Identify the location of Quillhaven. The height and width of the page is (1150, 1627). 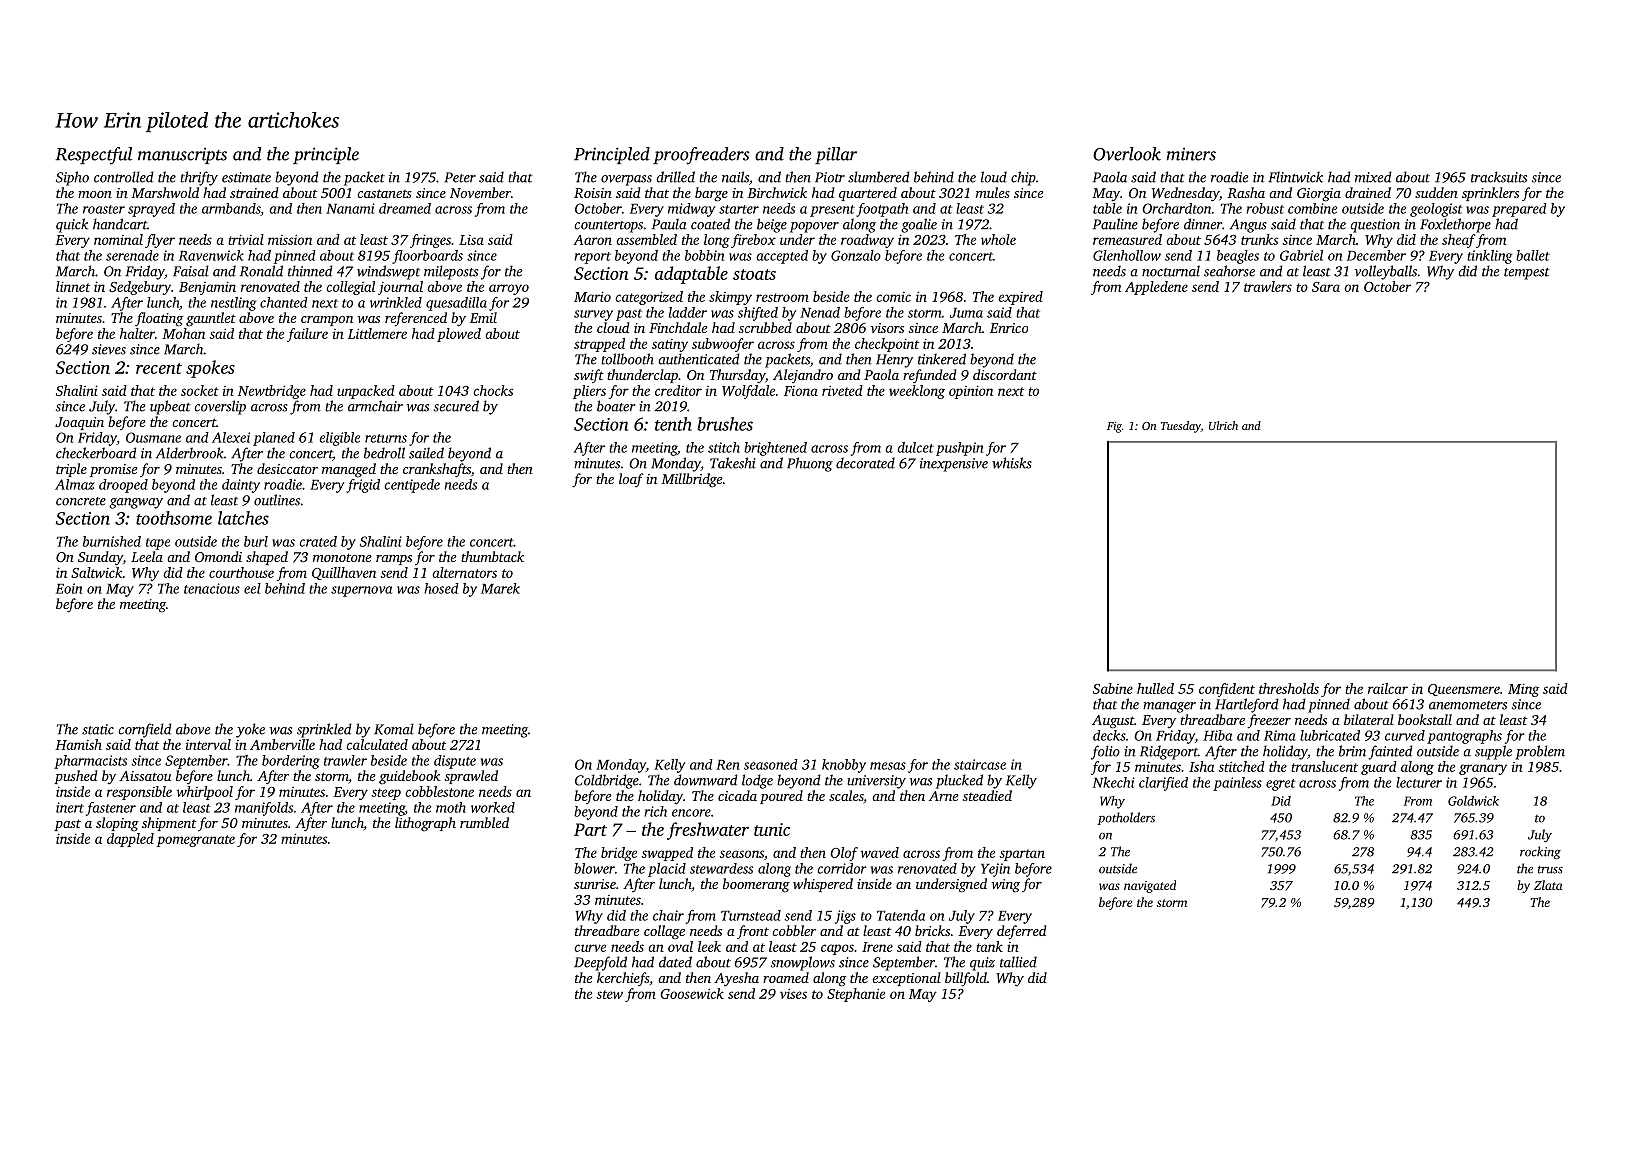
(344, 573).
